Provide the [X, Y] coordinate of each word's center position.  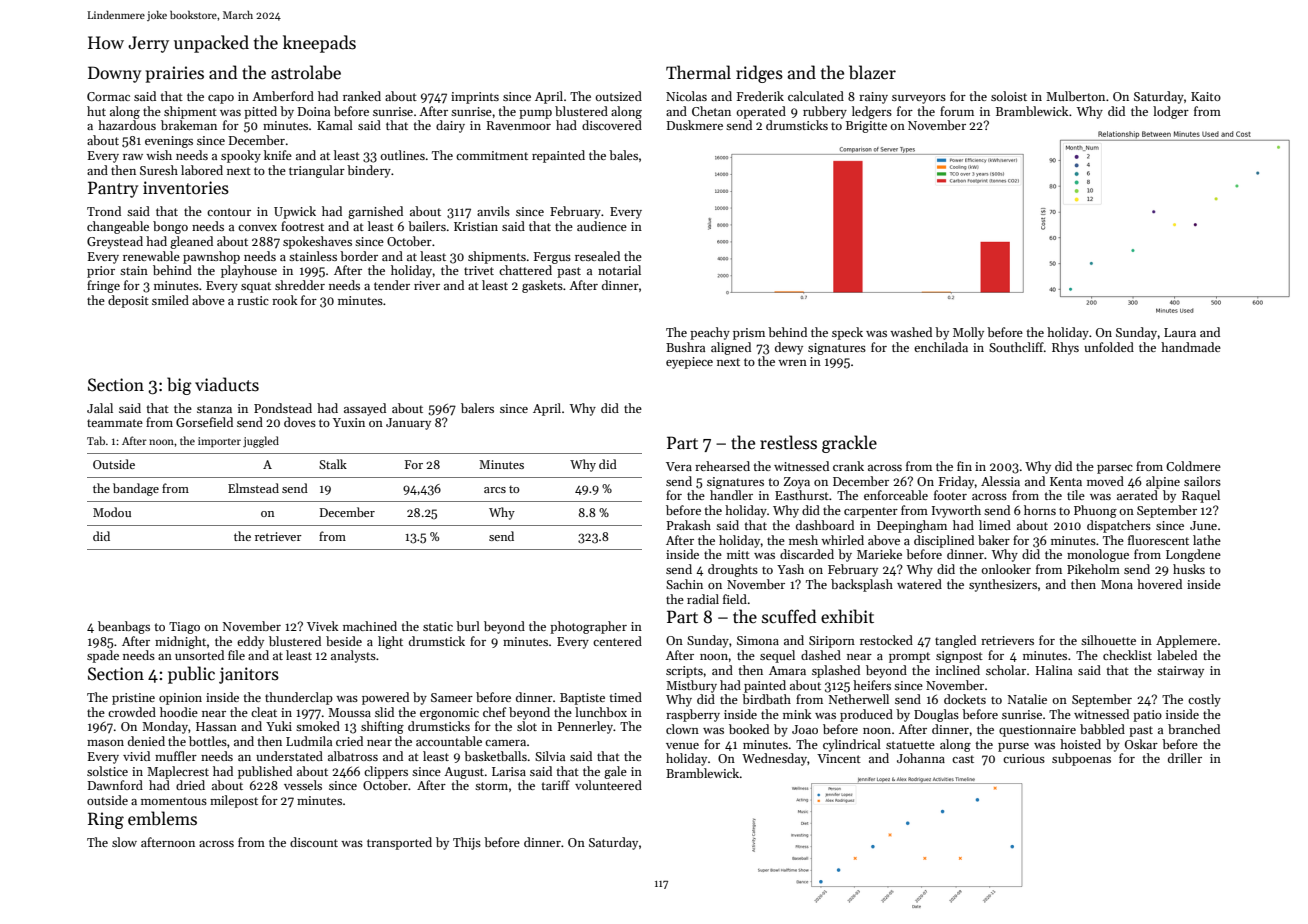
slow [124, 842]
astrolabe [306, 72]
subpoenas [1081, 759]
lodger [1171, 112]
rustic [253, 300]
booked [749, 729]
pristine [133, 699]
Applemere [1186, 641]
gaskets [542, 286]
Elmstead [253, 488]
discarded [807, 554]
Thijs [467, 843]
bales [623, 155]
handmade [1191, 347]
